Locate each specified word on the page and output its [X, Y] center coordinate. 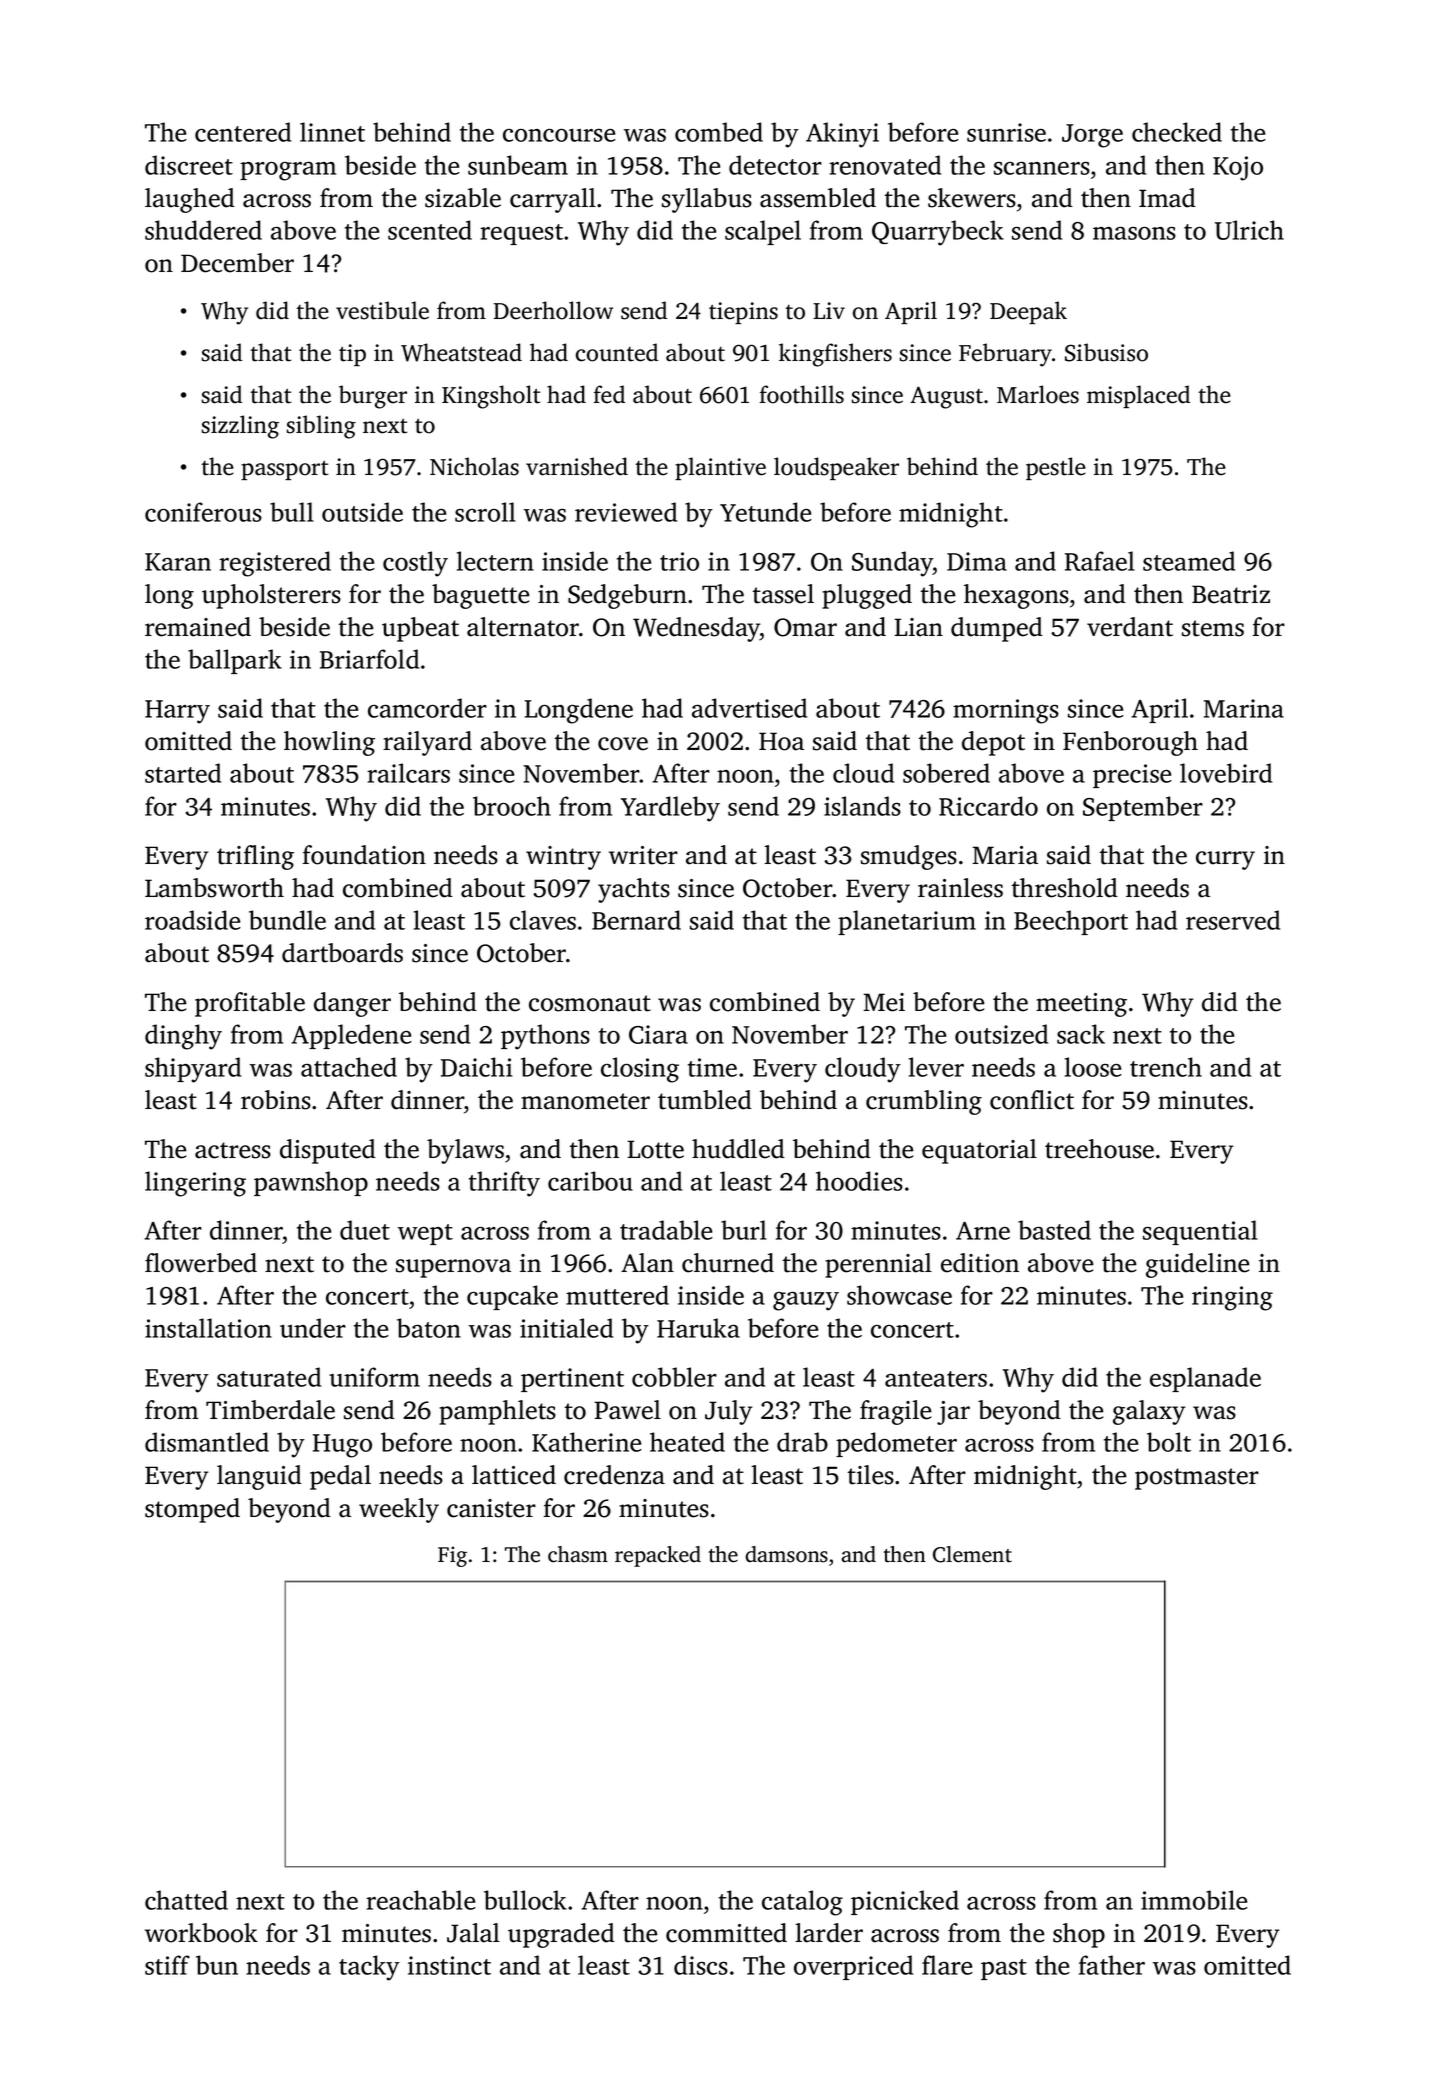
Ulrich [1249, 230]
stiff [167, 1965]
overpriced [853, 1967]
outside [362, 512]
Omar [805, 627]
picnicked [905, 1902]
